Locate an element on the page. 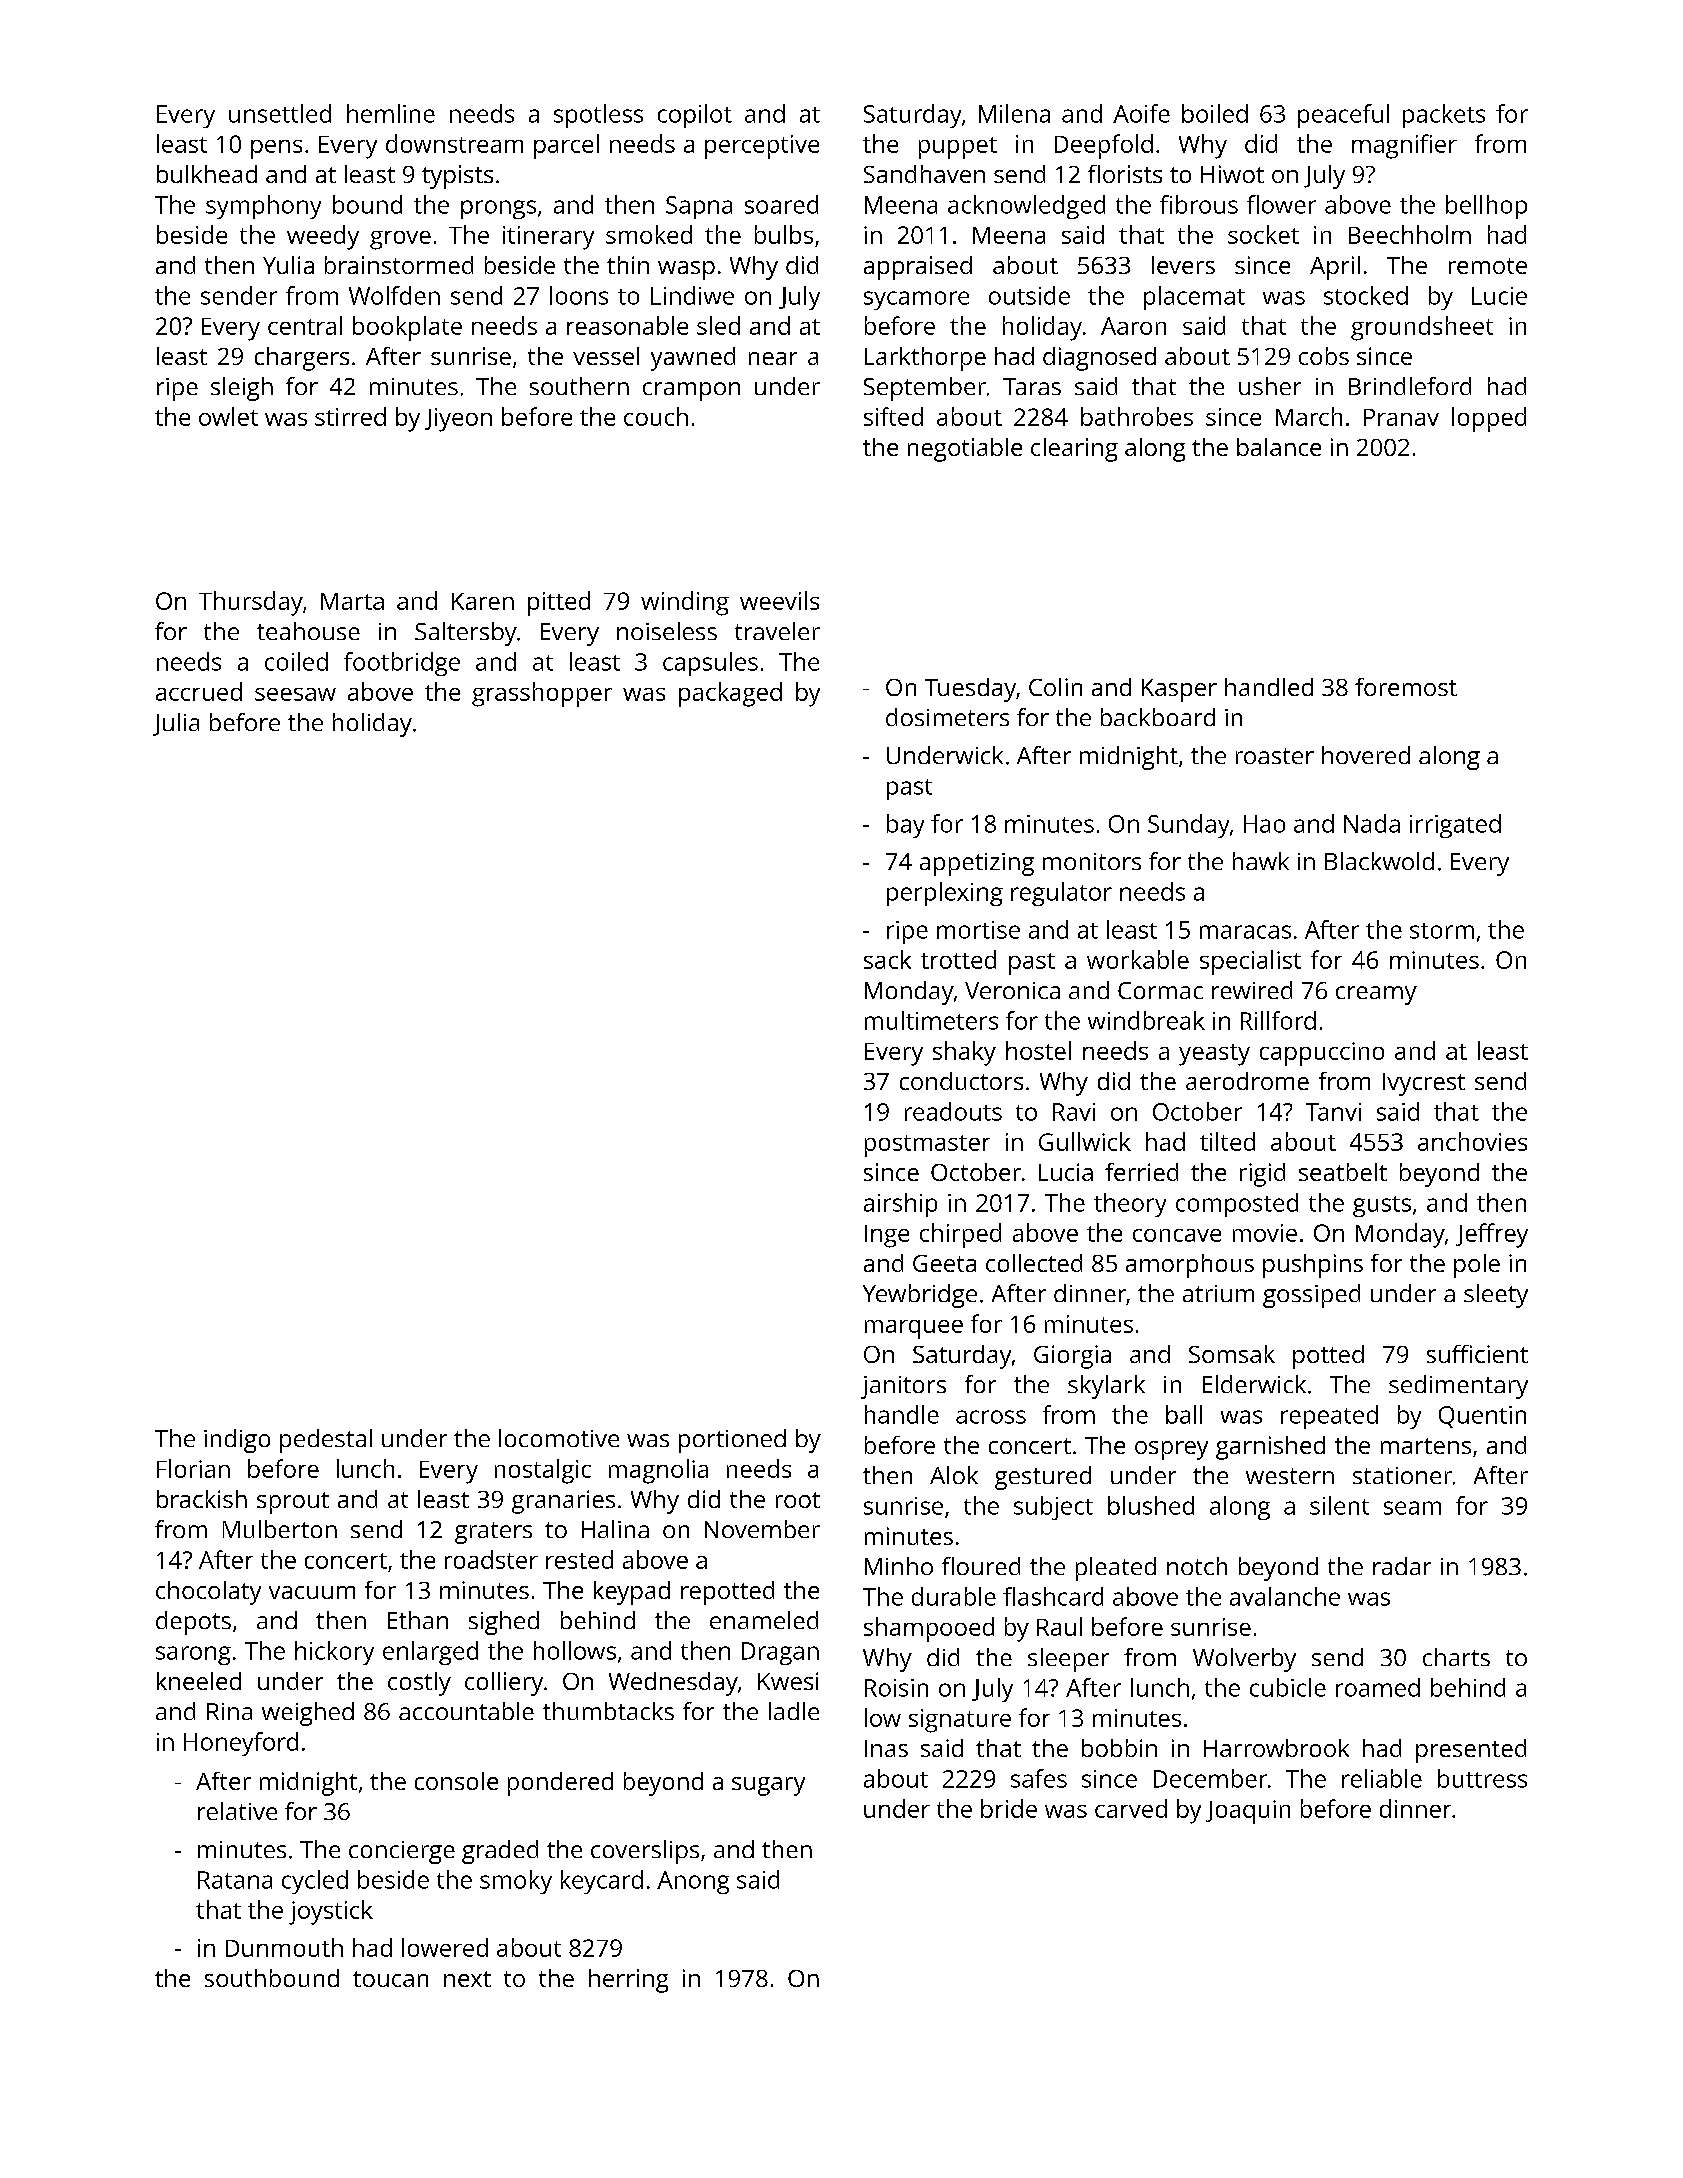 The image size is (1683, 2178). toucan is located at coordinates (390, 1979).
